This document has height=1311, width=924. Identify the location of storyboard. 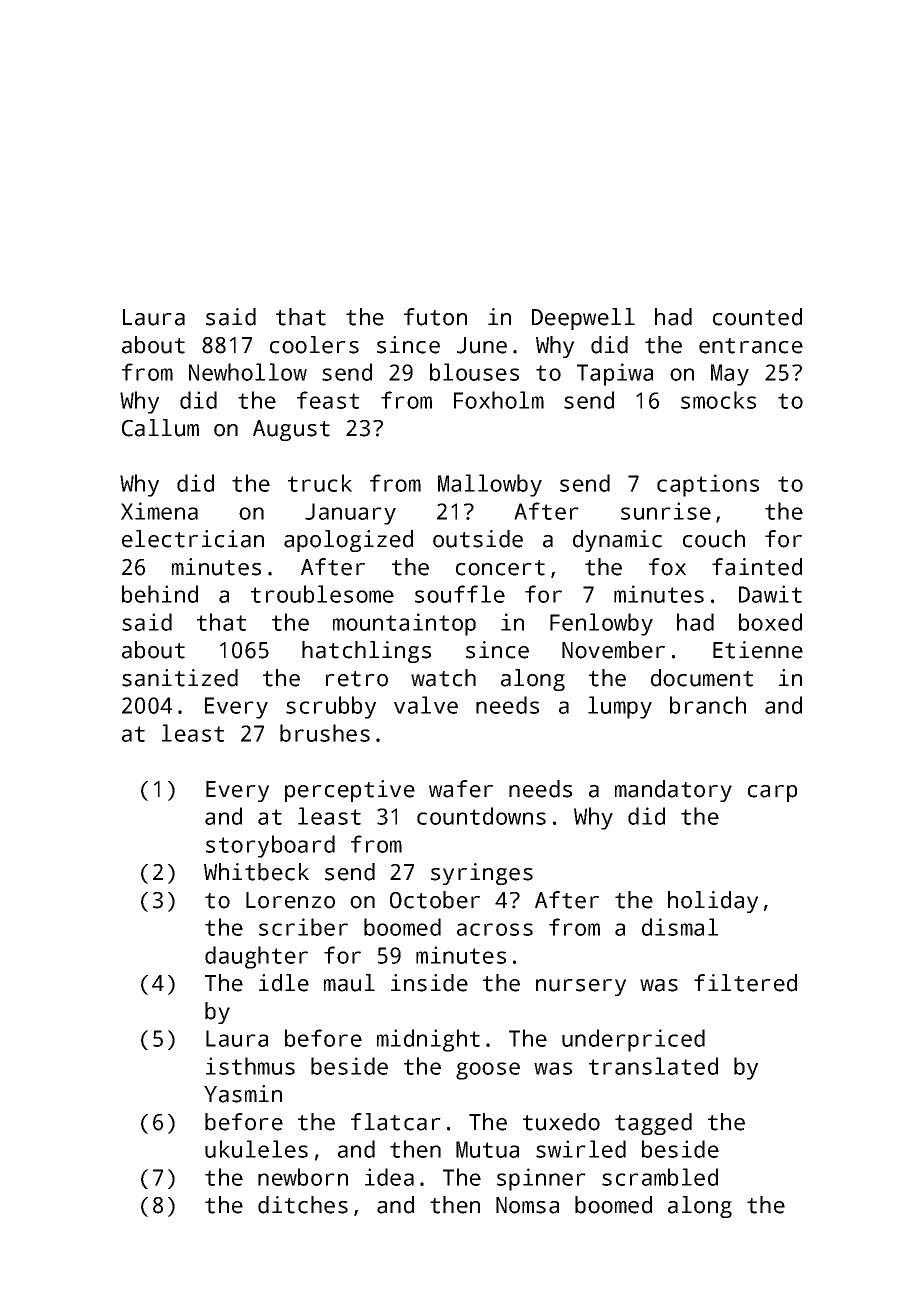
(270, 846).
